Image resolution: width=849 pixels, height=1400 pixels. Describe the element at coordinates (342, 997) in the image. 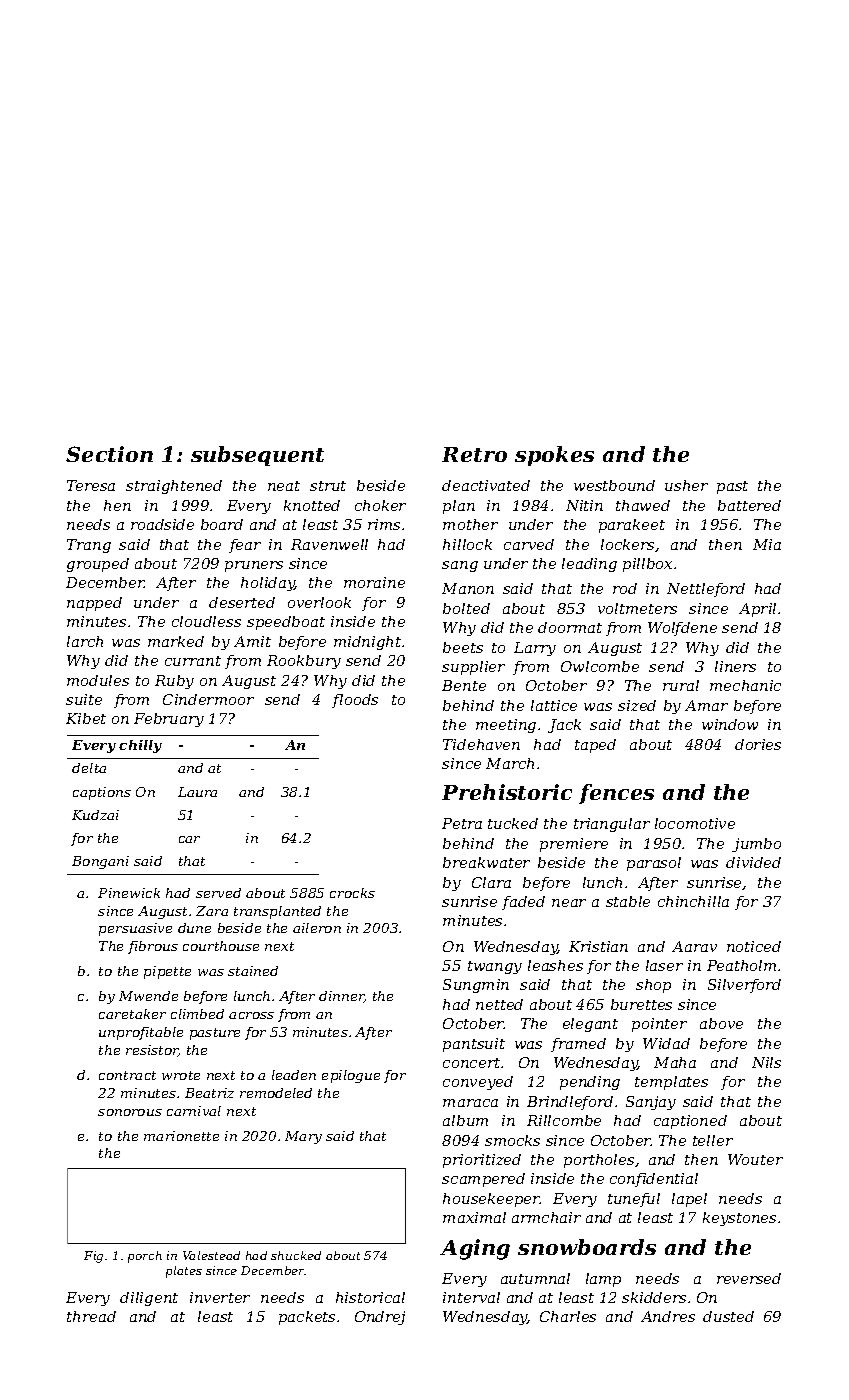

I see `dinner` at that location.
